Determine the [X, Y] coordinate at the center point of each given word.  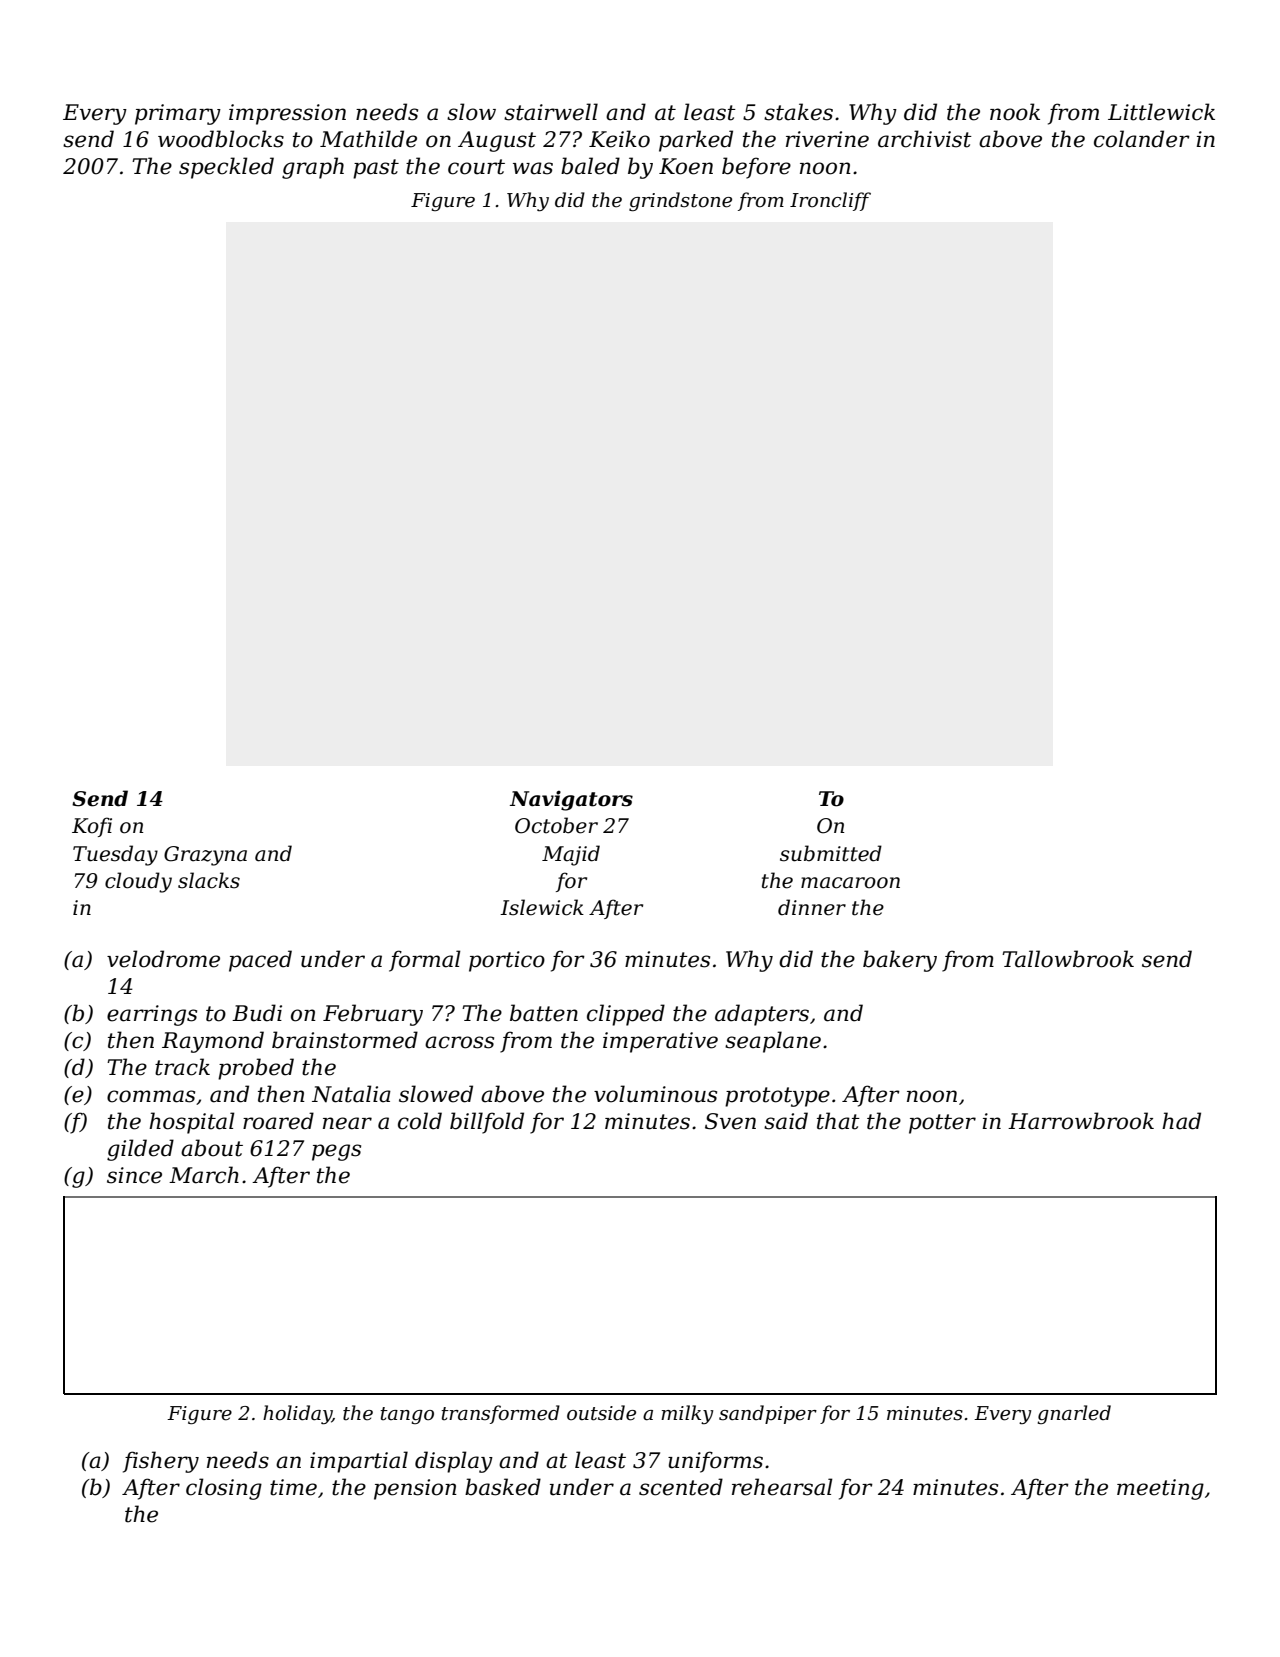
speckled [226, 168]
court [476, 167]
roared [278, 1121]
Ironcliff [830, 201]
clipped [626, 1015]
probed [256, 1069]
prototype [777, 1097]
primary [178, 114]
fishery [161, 1462]
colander [1142, 139]
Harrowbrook [1081, 1121]
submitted [831, 853]
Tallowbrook [1068, 959]
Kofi [92, 827]
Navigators [571, 801]
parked [696, 141]
